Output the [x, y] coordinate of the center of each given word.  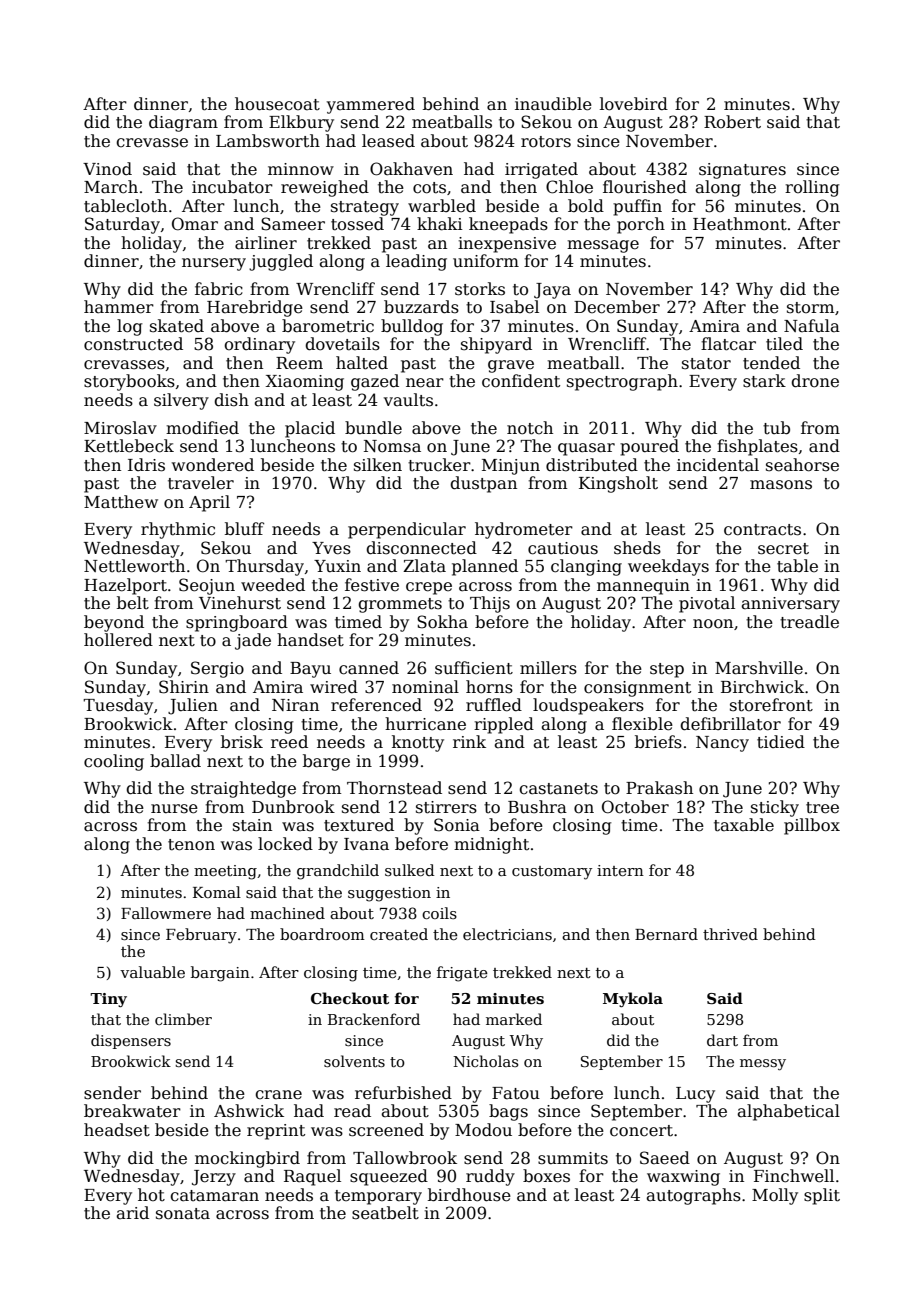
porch [641, 225]
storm [810, 308]
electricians [507, 934]
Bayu [310, 670]
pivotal [707, 604]
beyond [114, 623]
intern [620, 870]
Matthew [121, 502]
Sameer [293, 224]
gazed [375, 382]
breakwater [132, 1111]
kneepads [508, 225]
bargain [220, 974]
